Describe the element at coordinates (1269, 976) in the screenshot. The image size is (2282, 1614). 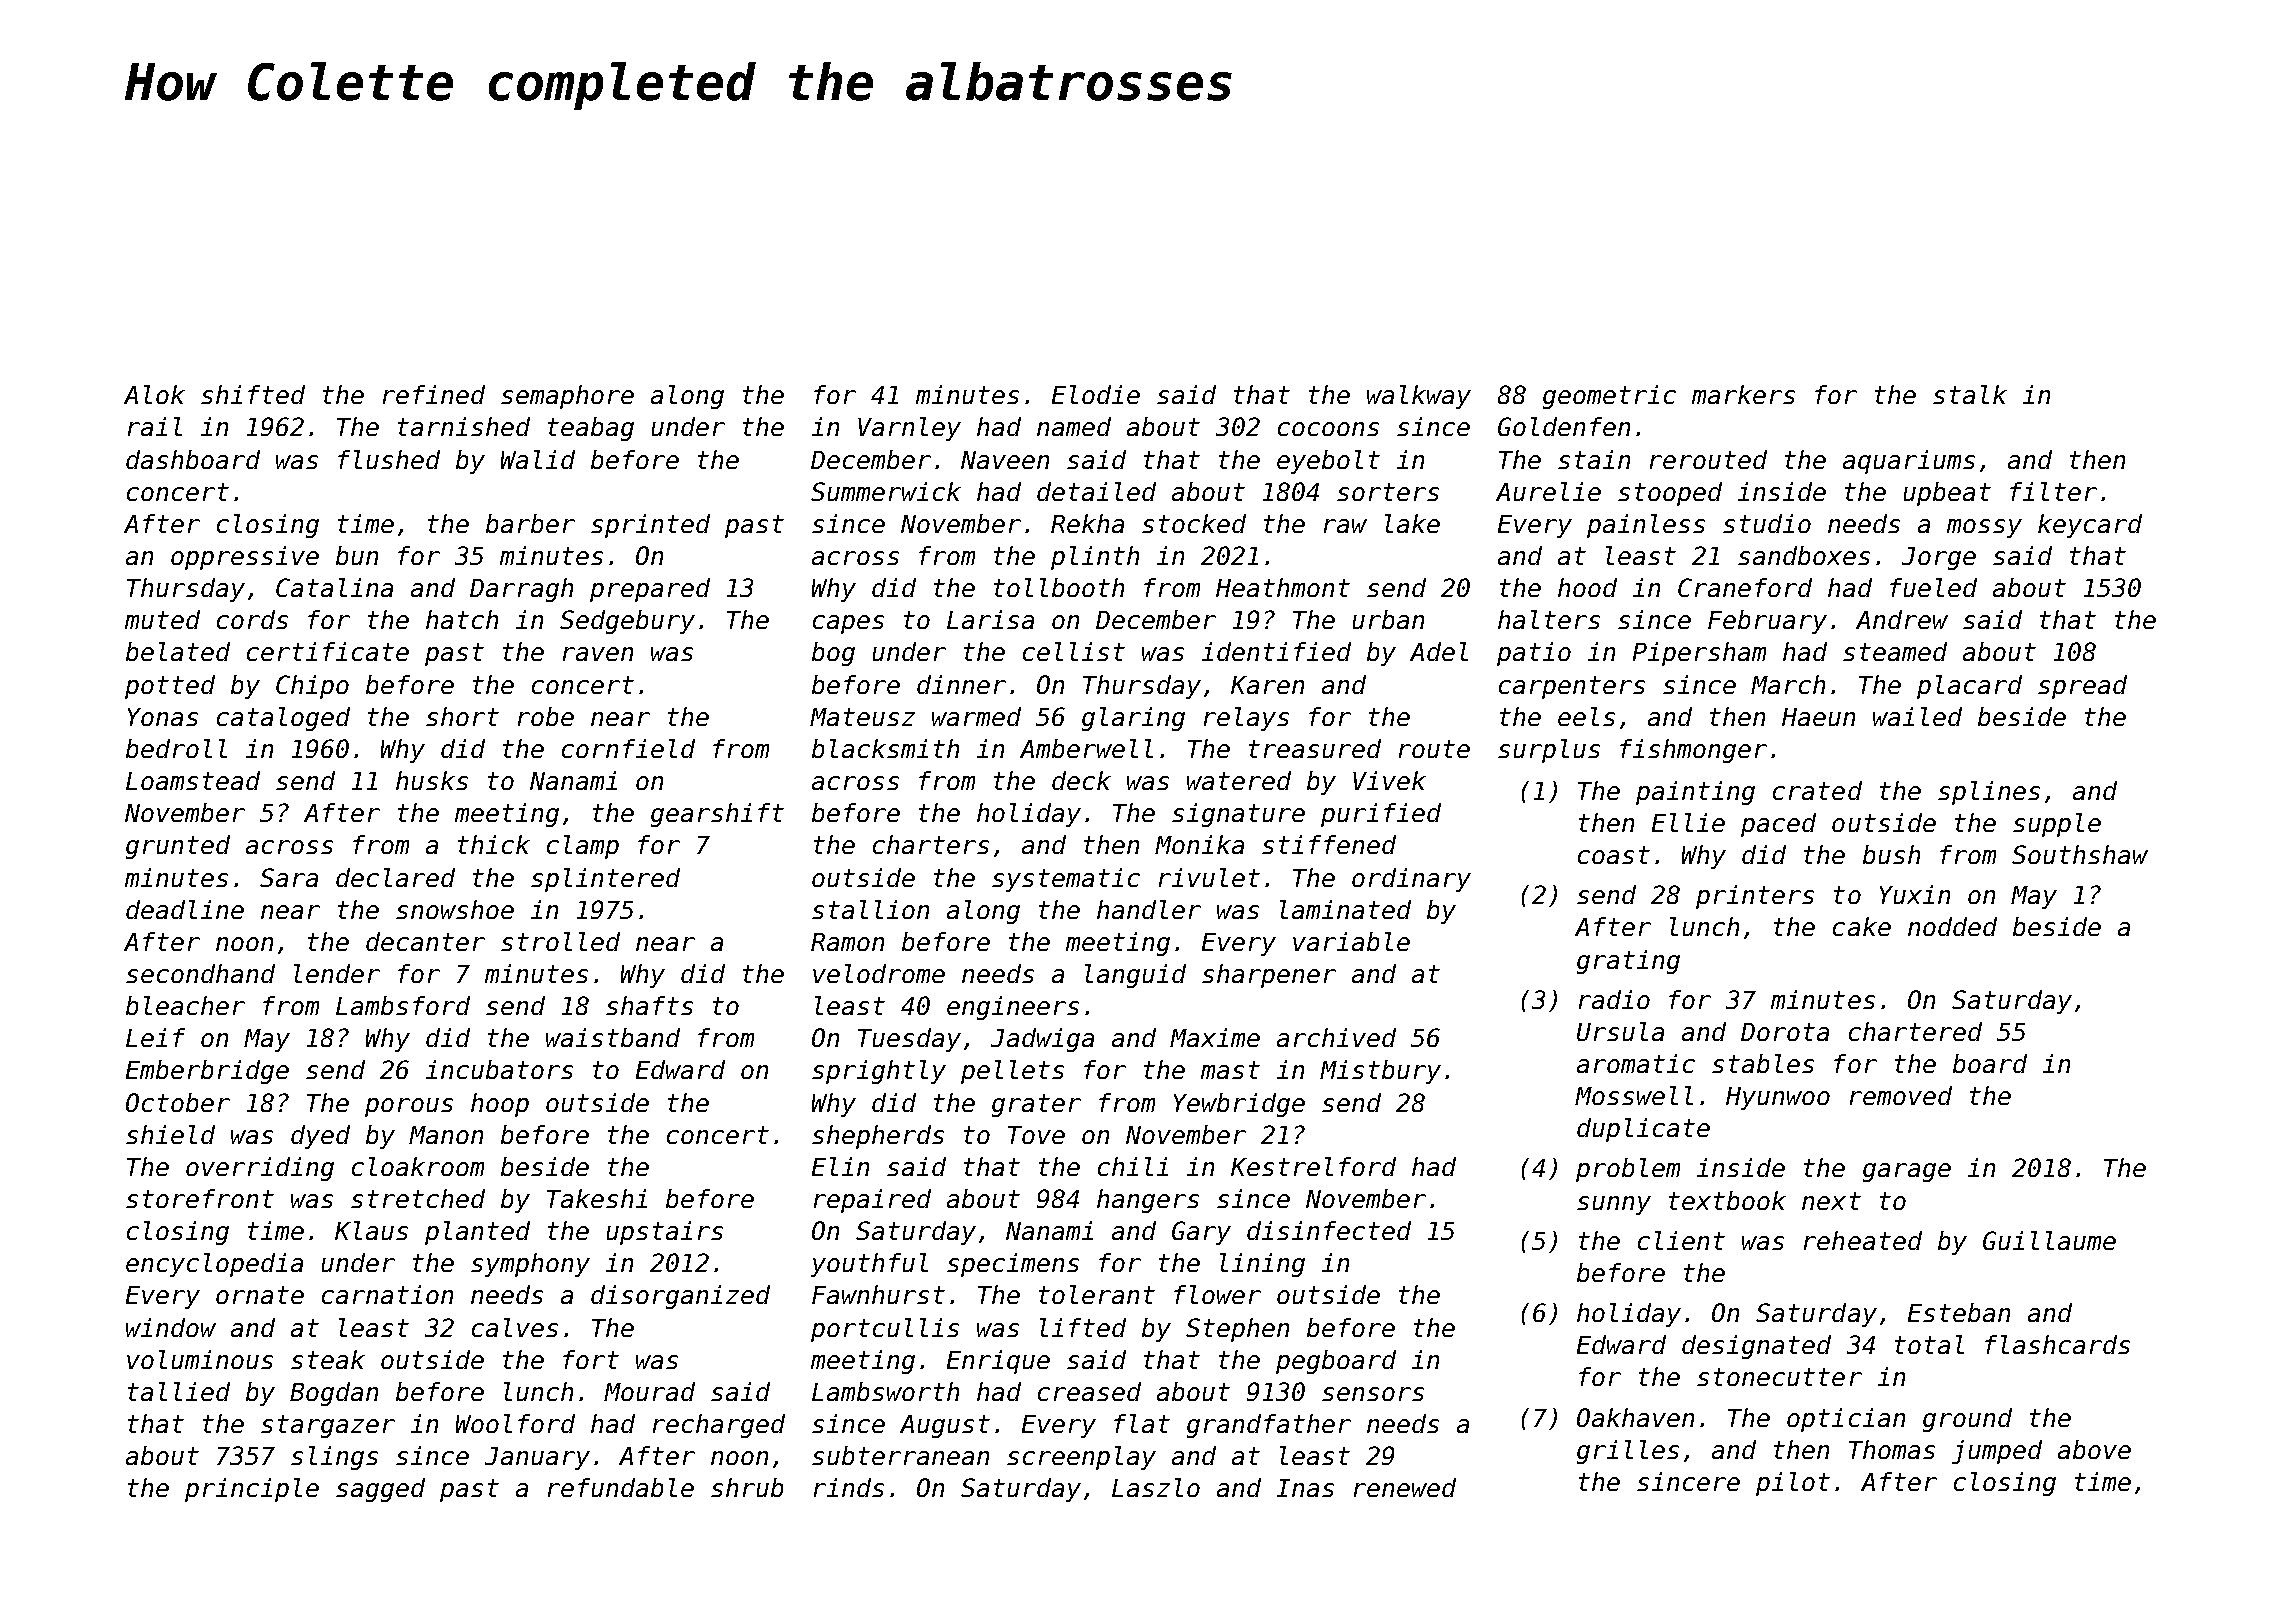
I see `sharpener` at that location.
